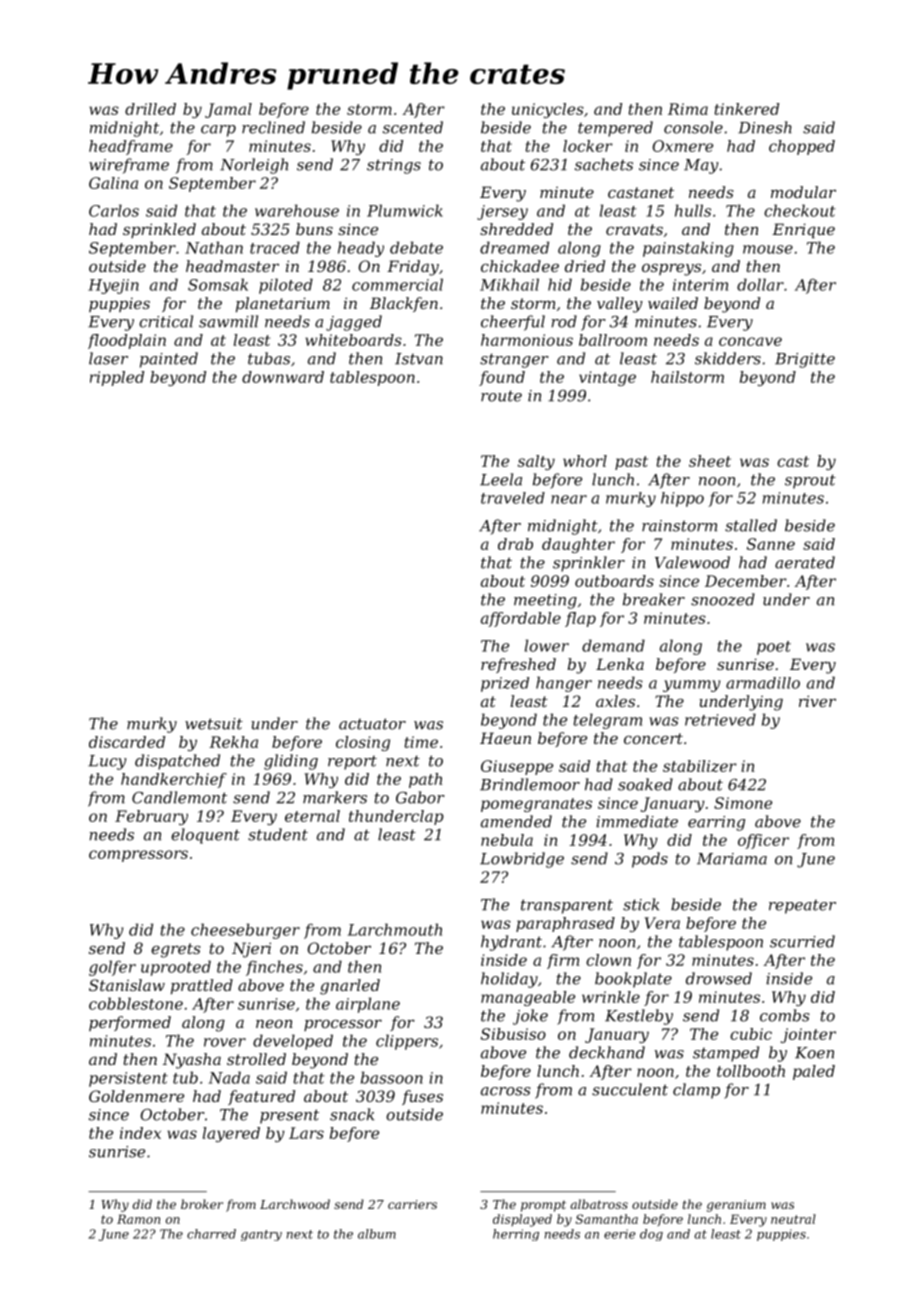 The height and width of the image is (1308, 924). Describe the element at coordinates (140, 1133) in the image. I see `index` at that location.
